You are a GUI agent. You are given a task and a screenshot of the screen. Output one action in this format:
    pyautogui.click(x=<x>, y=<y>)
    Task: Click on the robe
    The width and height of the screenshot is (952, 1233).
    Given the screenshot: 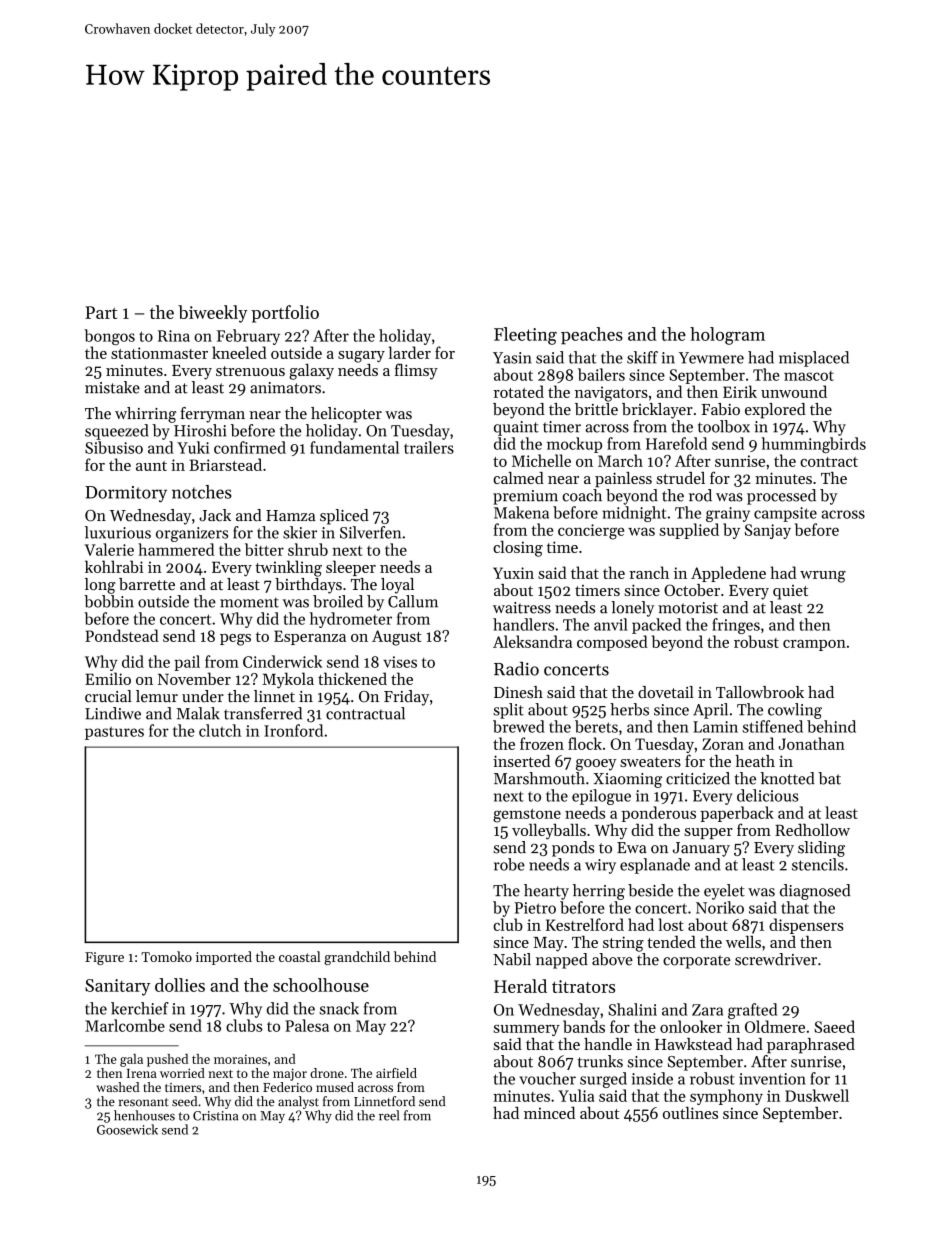 What is the action you would take?
    pyautogui.click(x=509, y=864)
